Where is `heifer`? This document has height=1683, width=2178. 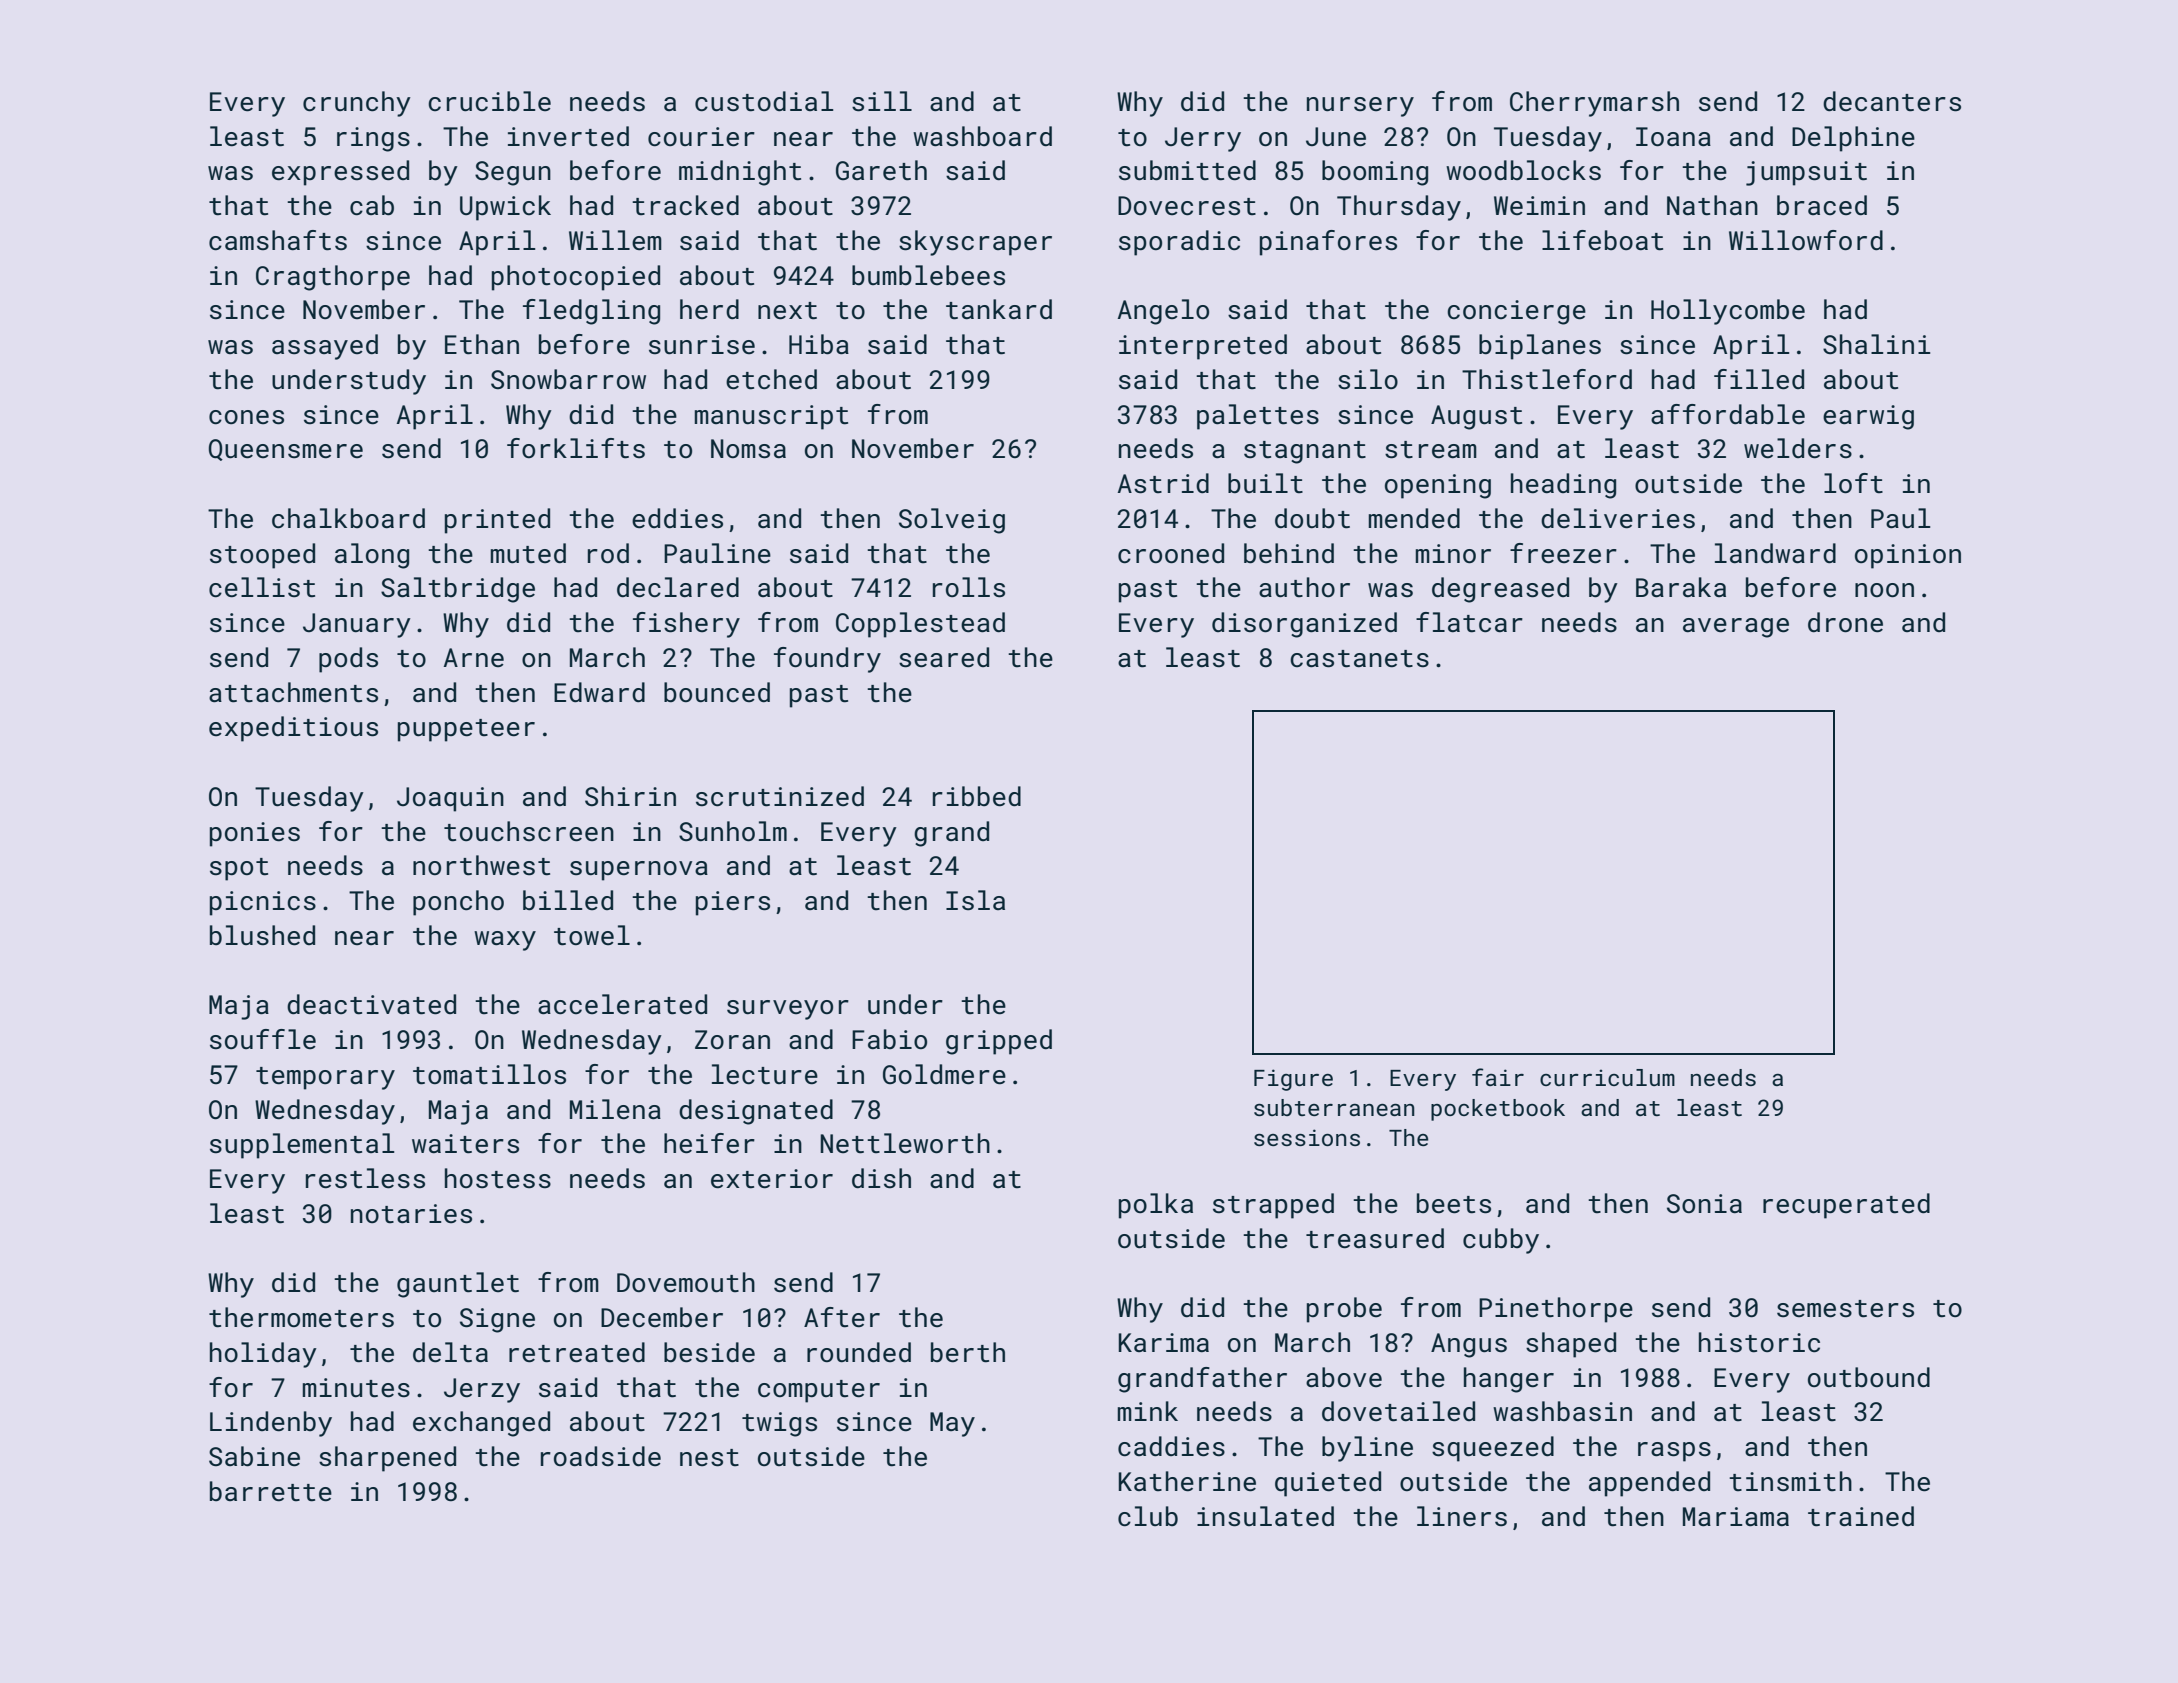
heifer is located at coordinates (709, 1143).
